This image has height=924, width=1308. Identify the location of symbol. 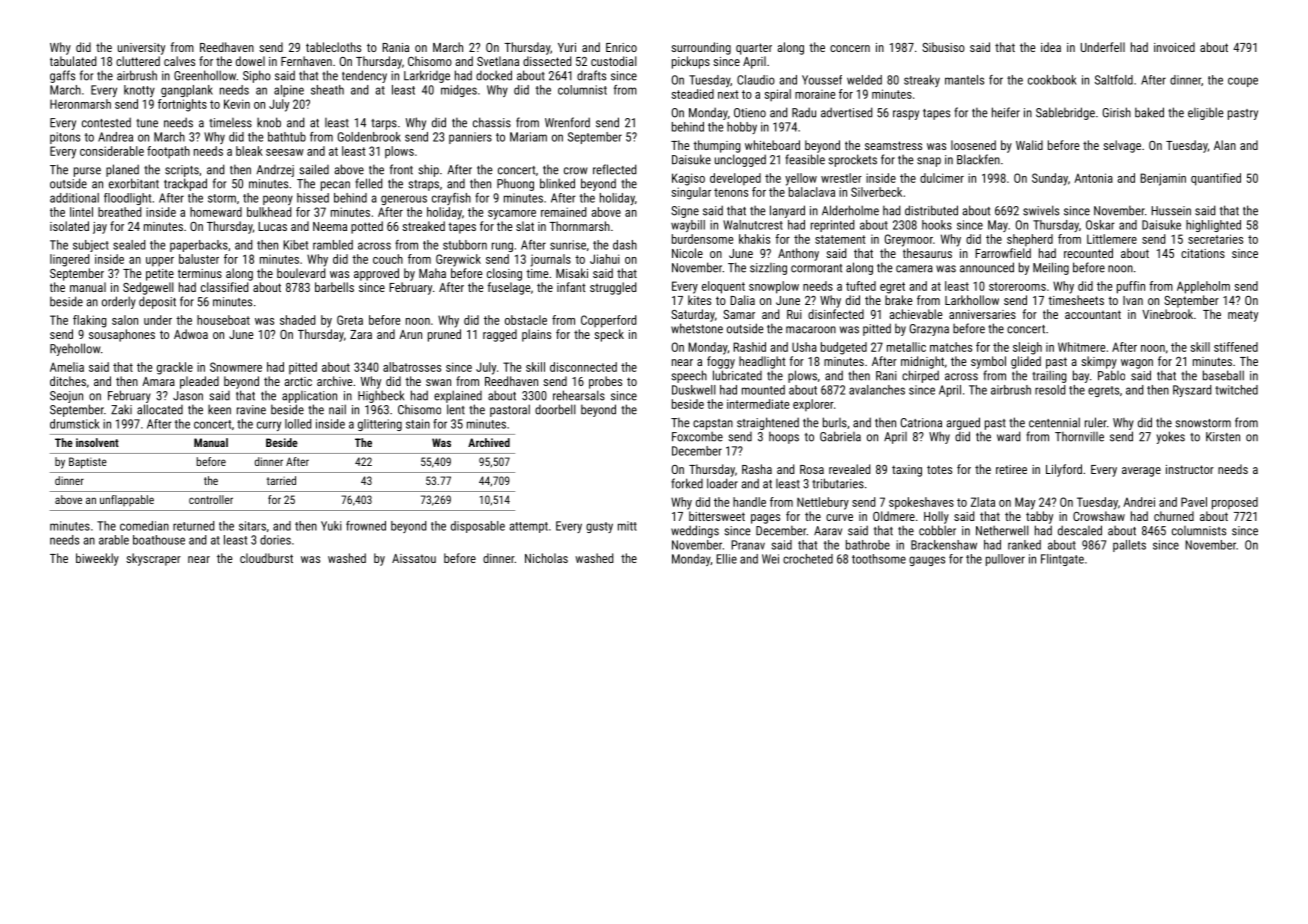
(988, 362).
